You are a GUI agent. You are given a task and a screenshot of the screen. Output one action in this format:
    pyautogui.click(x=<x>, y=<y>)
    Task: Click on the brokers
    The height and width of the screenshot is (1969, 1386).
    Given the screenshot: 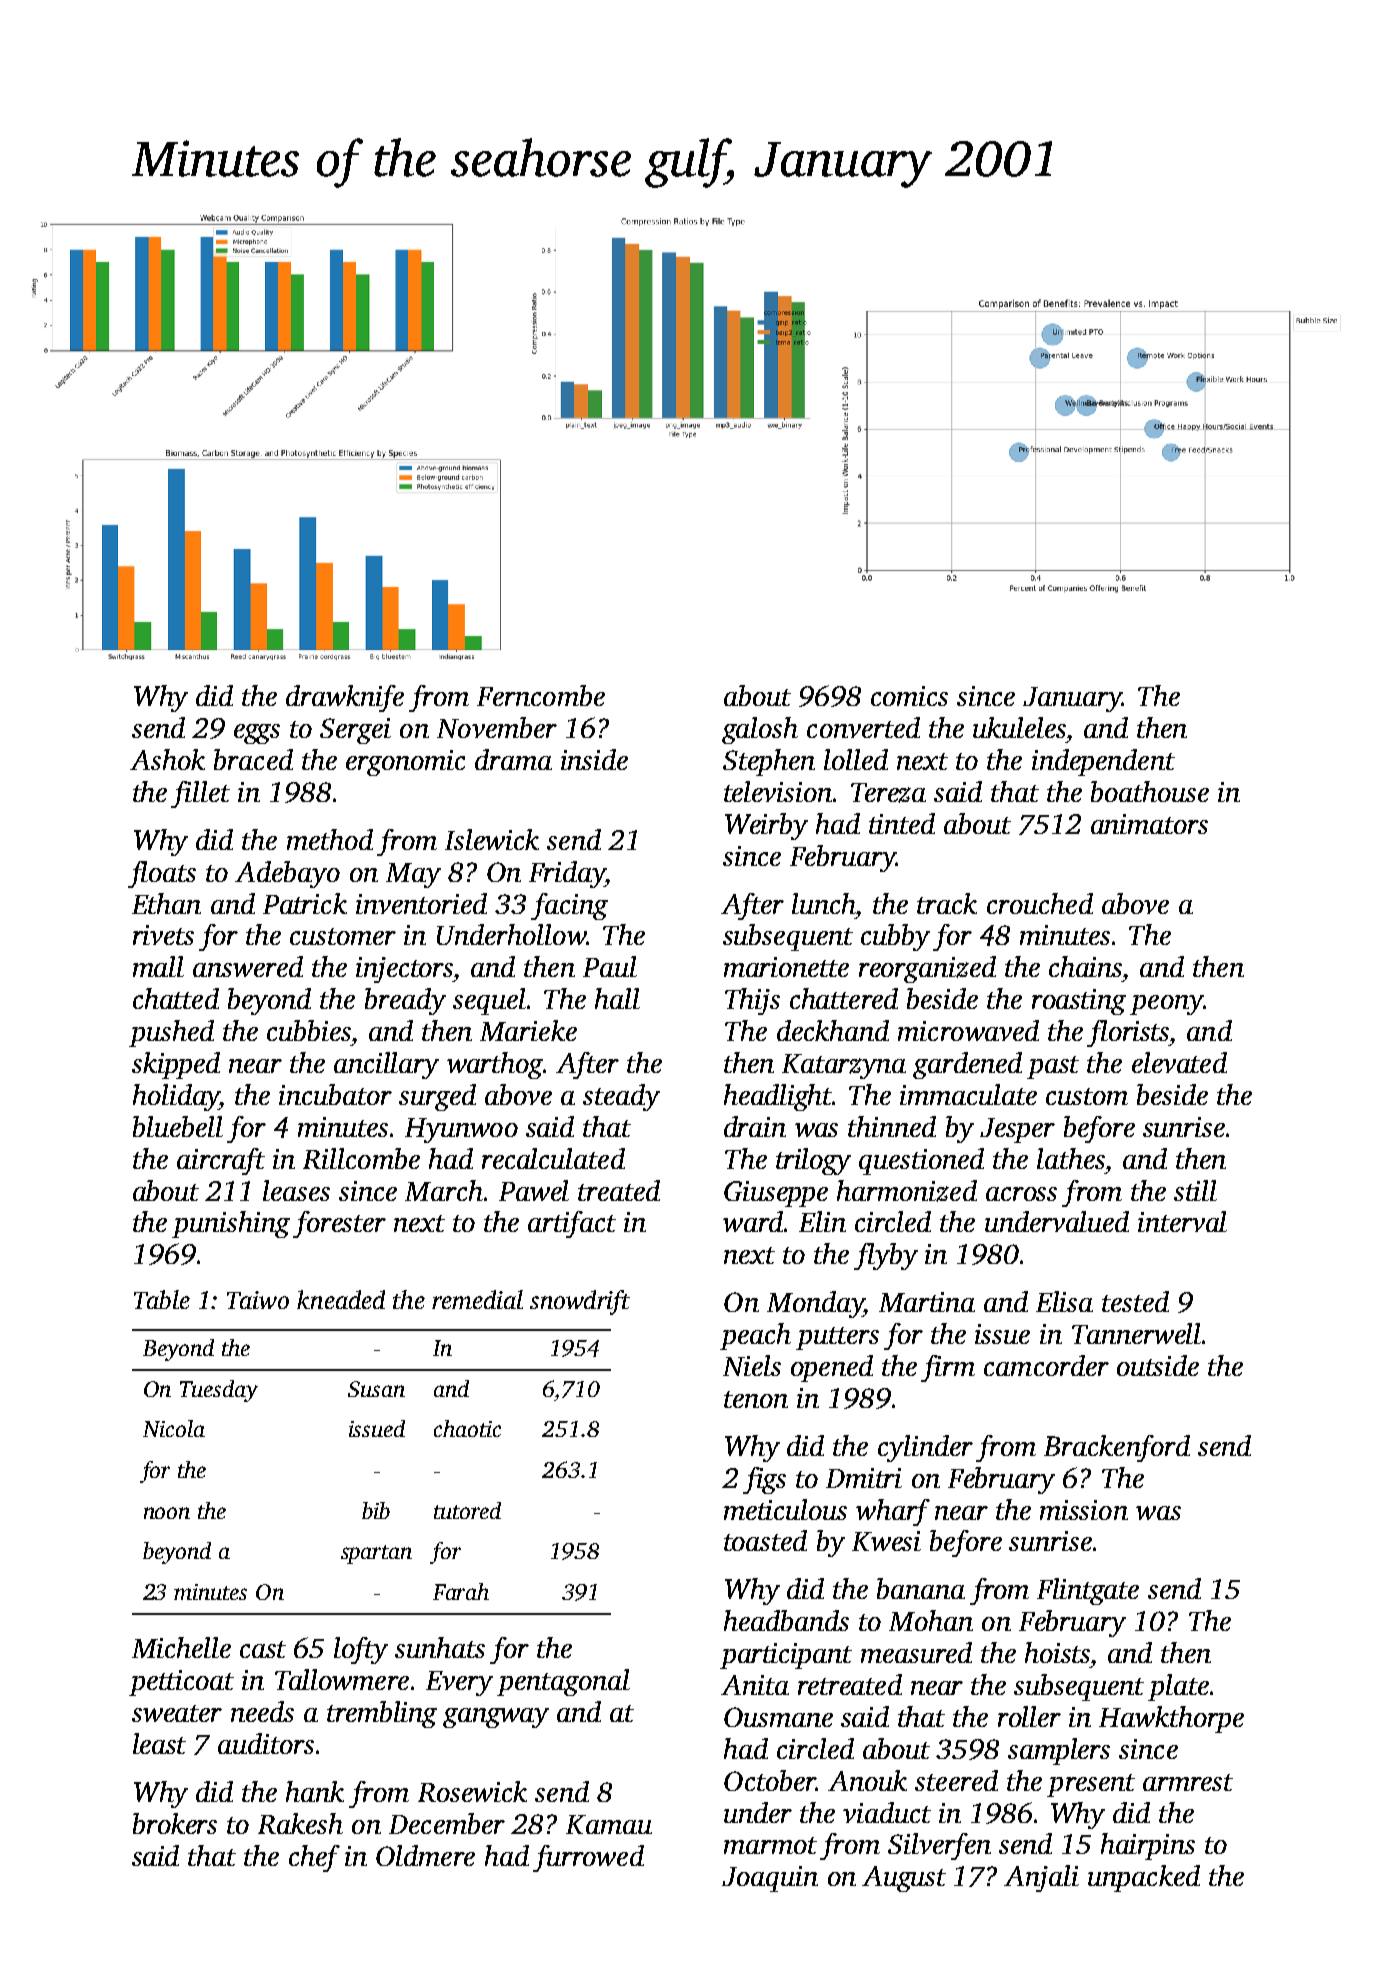 What is the action you would take?
    pyautogui.click(x=175, y=1823)
